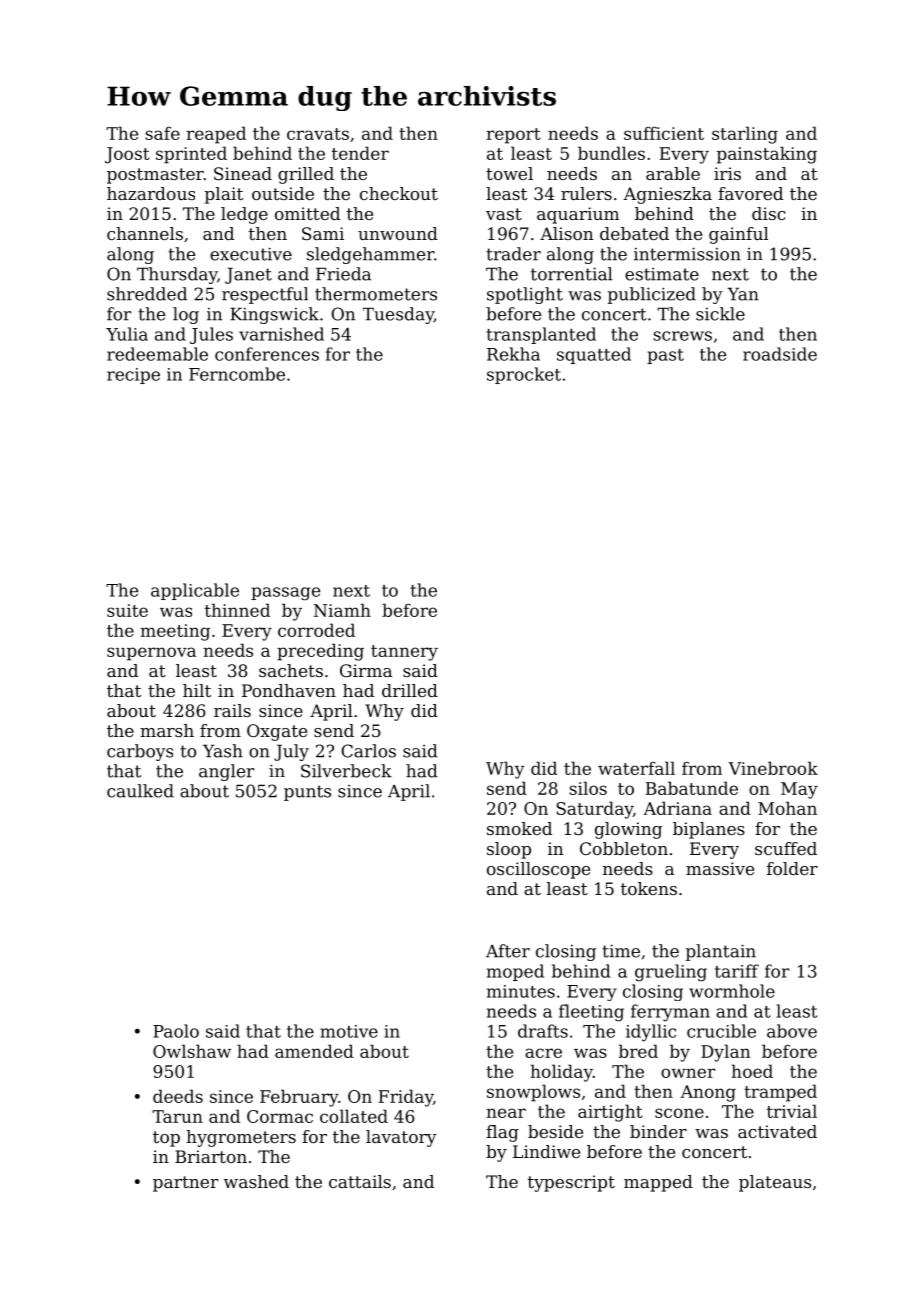 Image resolution: width=924 pixels, height=1314 pixels. Describe the element at coordinates (398, 233) in the page. I see `unwound` at that location.
